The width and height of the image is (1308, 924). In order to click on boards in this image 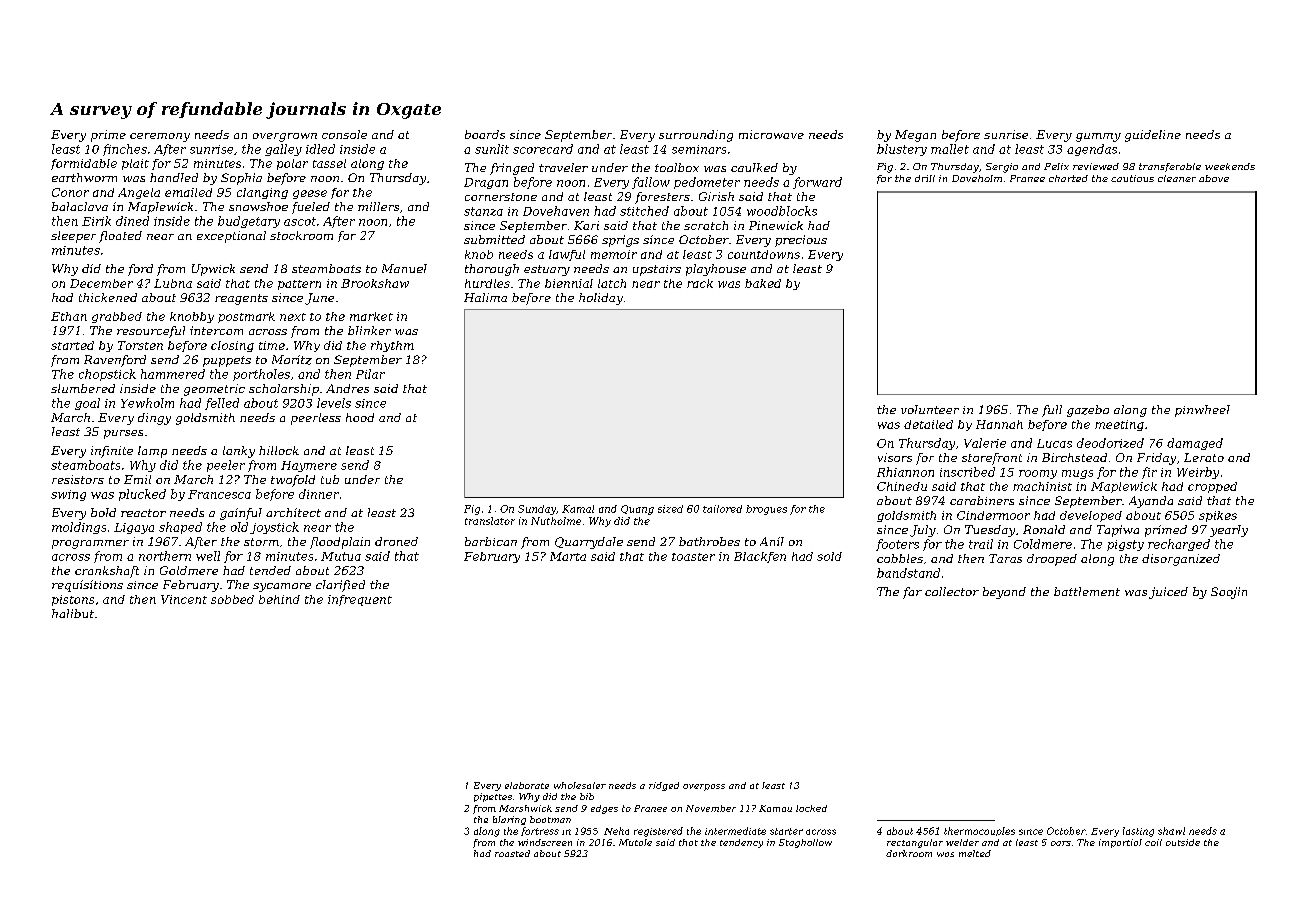, I will do `click(485, 134)`.
